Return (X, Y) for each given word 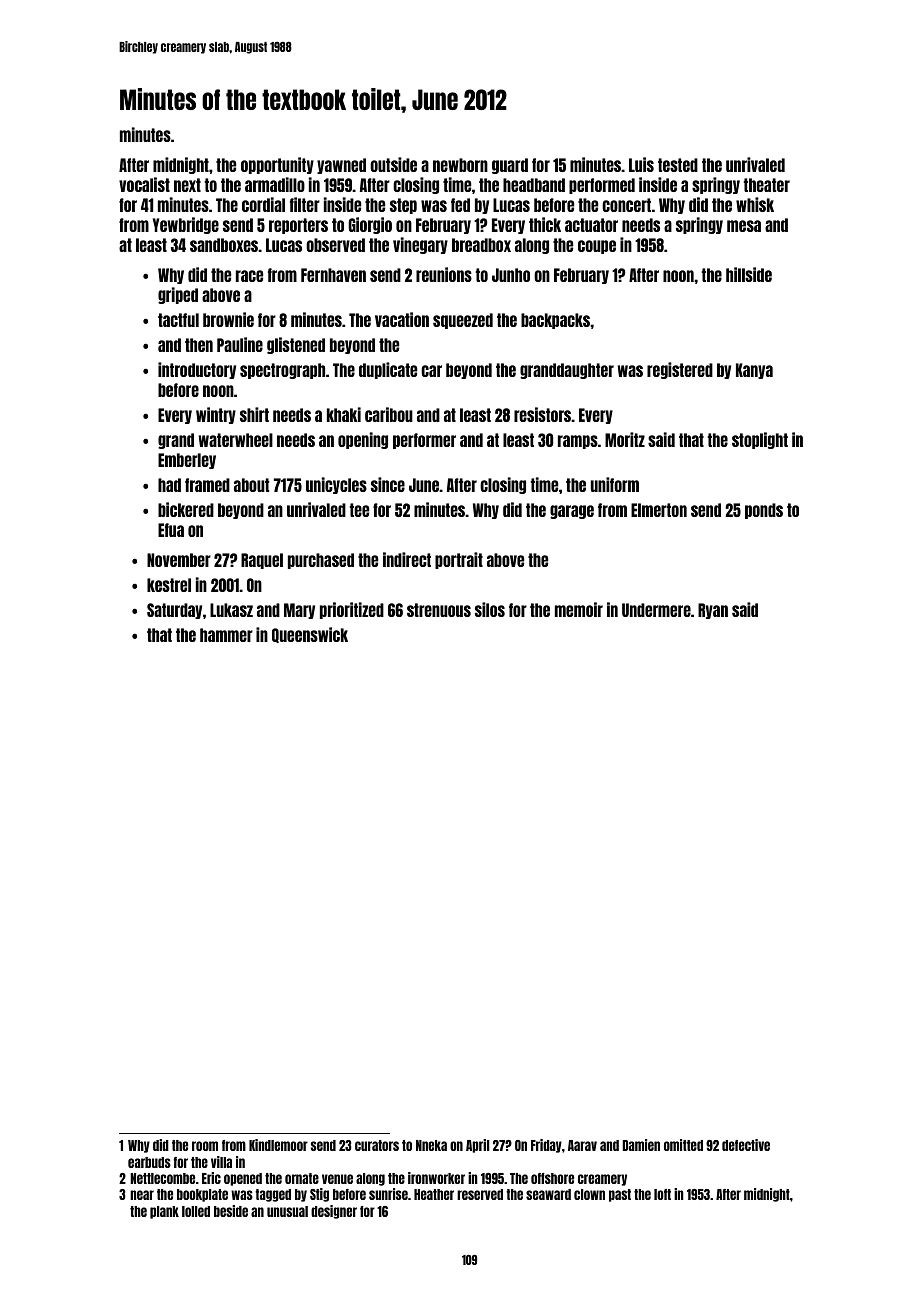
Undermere (656, 610)
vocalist (144, 184)
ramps (578, 442)
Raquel (262, 561)
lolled (196, 1211)
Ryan (713, 611)
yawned (341, 166)
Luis (641, 164)
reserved (480, 1194)
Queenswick (310, 635)
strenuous (439, 610)
